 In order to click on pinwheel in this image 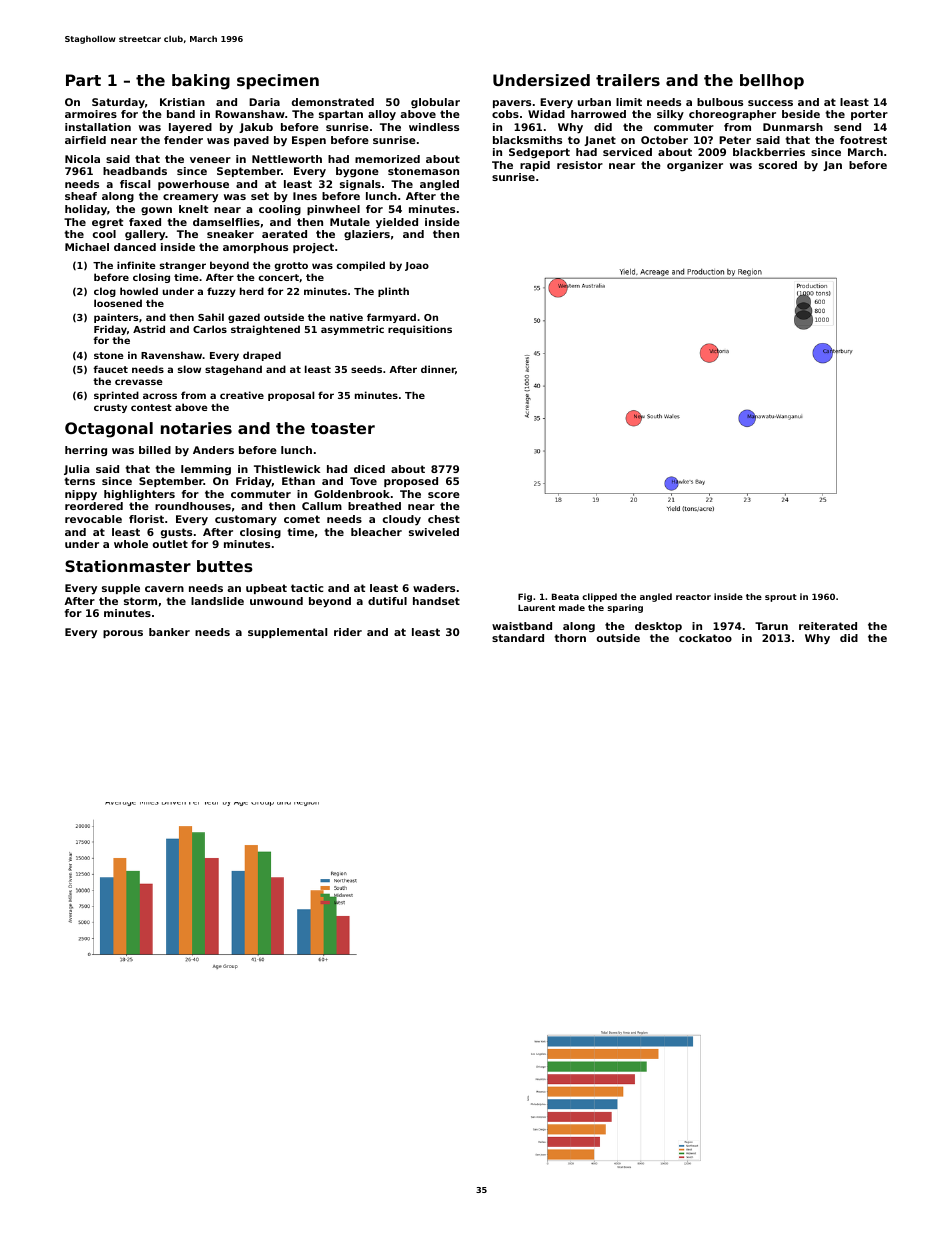, I will do `click(333, 210)`.
